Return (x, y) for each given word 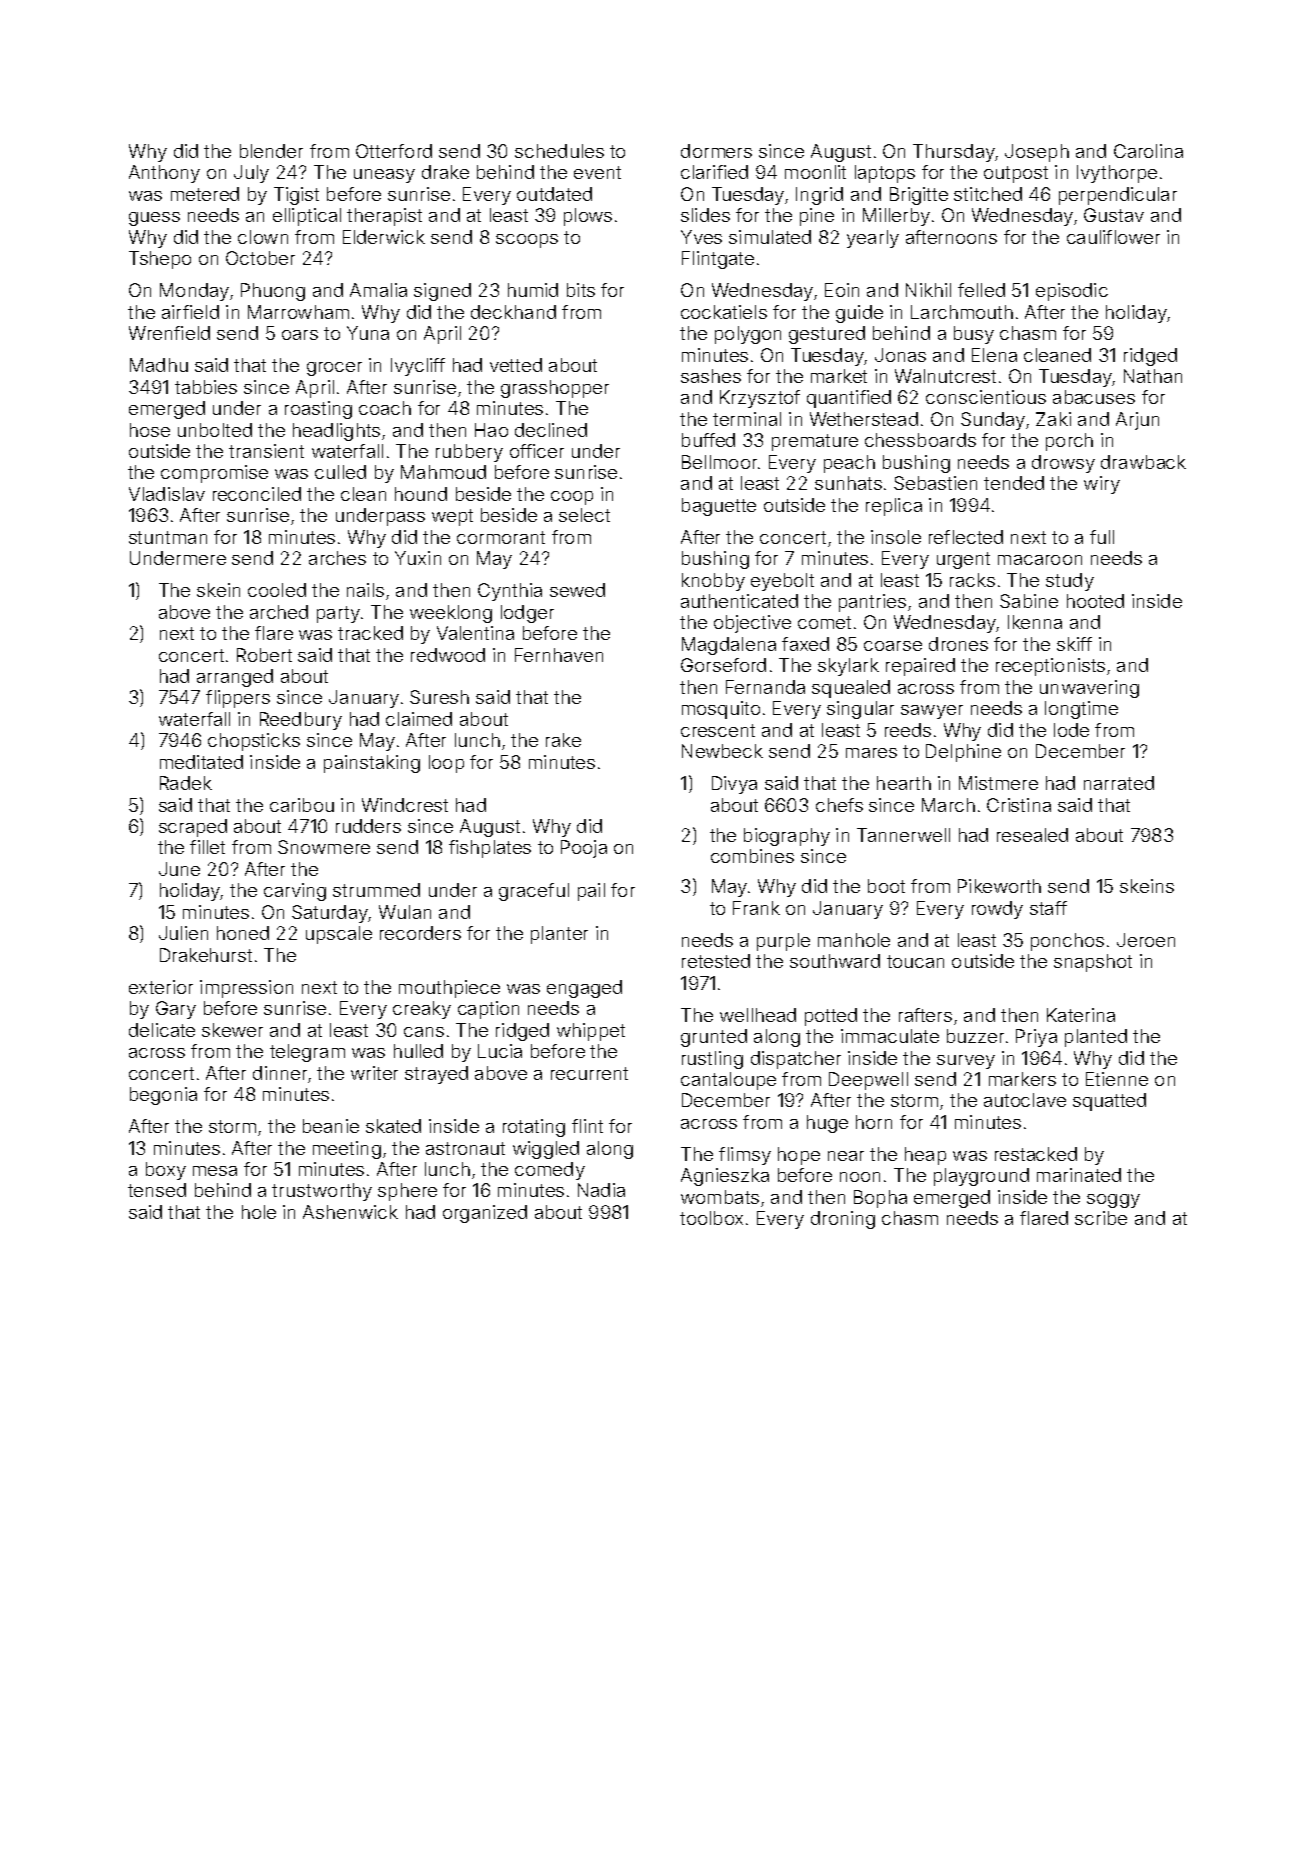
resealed (1032, 835)
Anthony (164, 174)
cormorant (501, 537)
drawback (1143, 462)
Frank (756, 908)
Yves (701, 237)
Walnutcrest (945, 376)
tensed (157, 1190)
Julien (183, 933)
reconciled (257, 494)
